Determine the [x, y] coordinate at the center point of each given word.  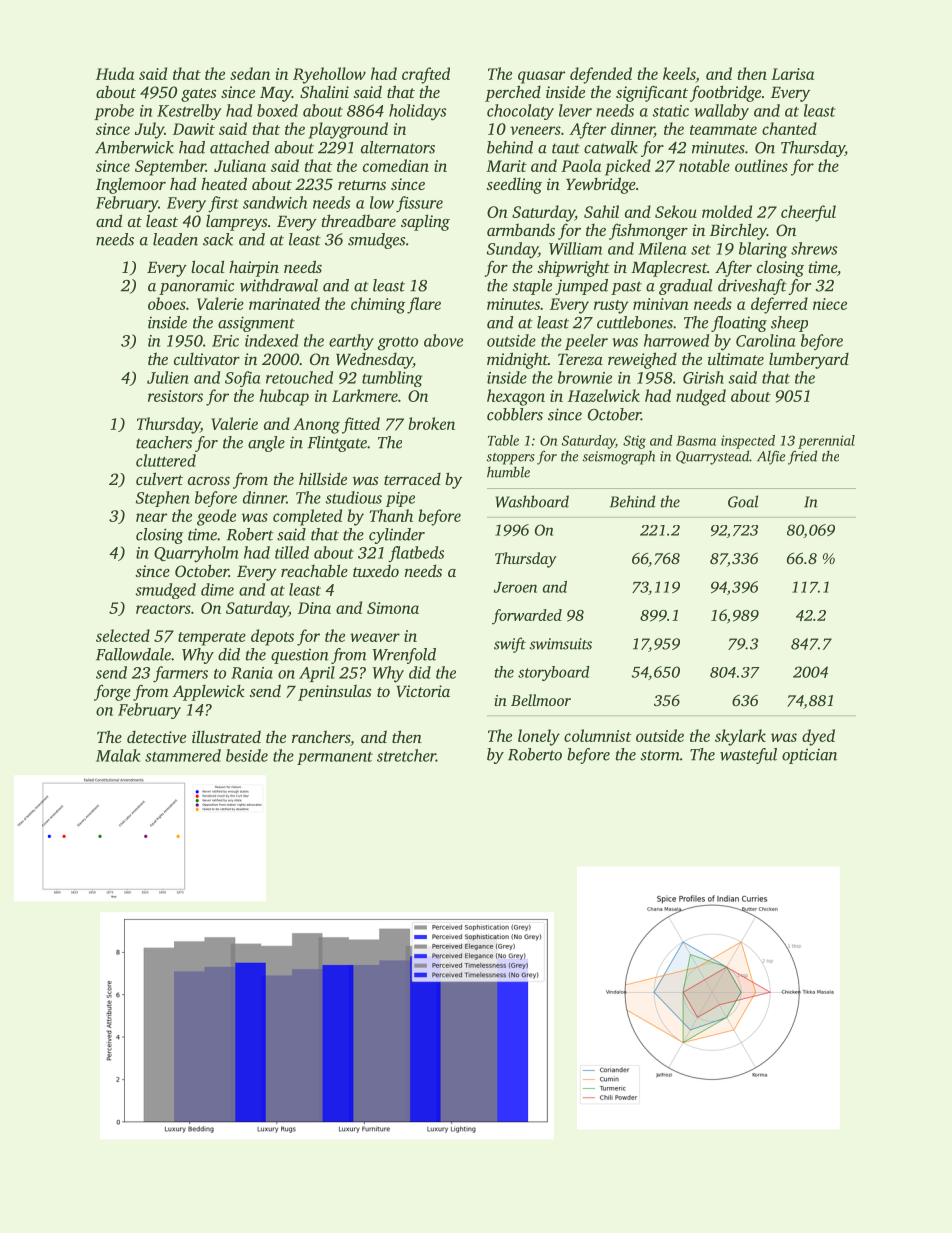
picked [628, 167]
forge [112, 692]
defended [601, 75]
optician [809, 756]
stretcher [406, 755]
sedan [250, 73]
